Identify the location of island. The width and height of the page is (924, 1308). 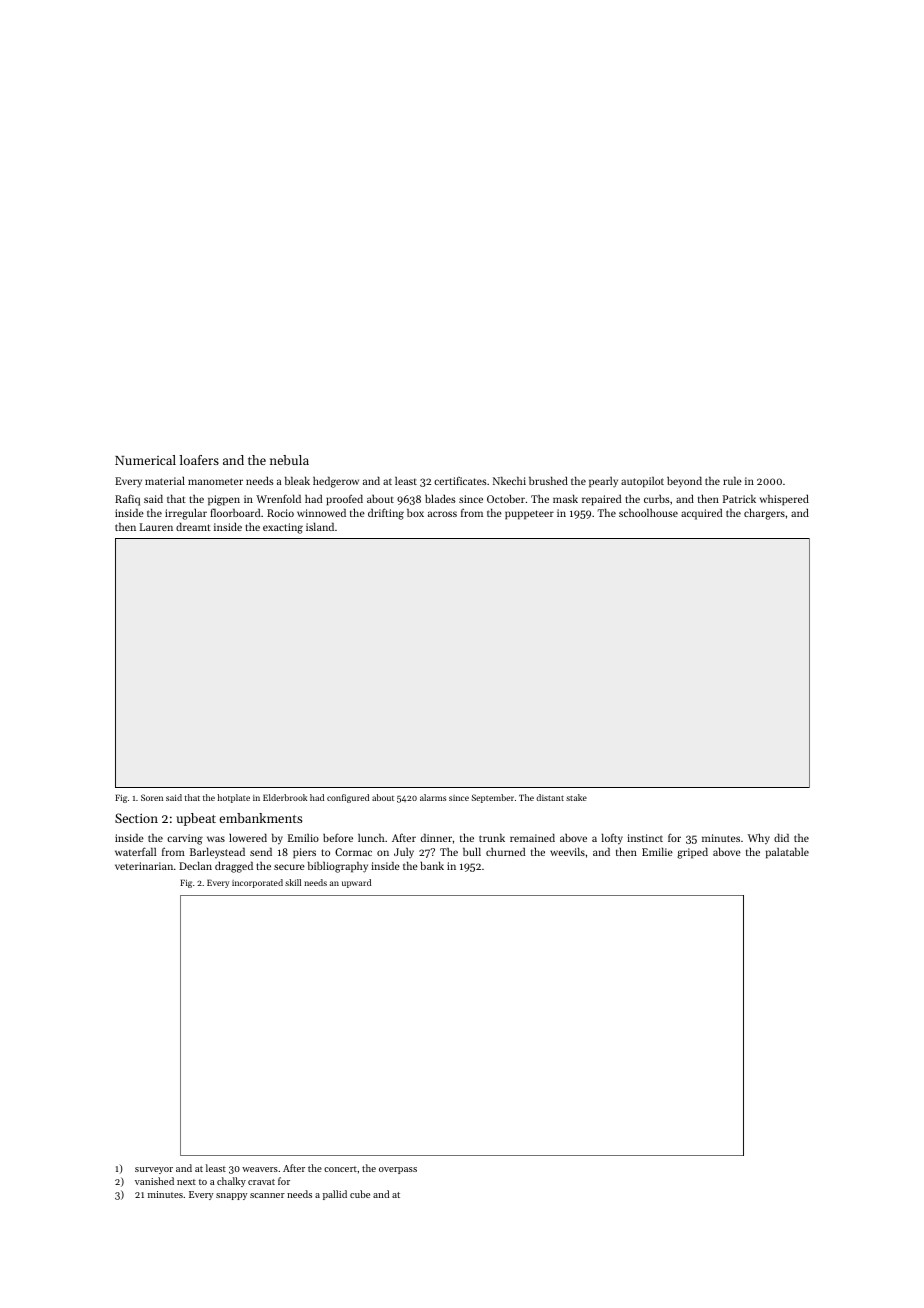
(320, 526).
